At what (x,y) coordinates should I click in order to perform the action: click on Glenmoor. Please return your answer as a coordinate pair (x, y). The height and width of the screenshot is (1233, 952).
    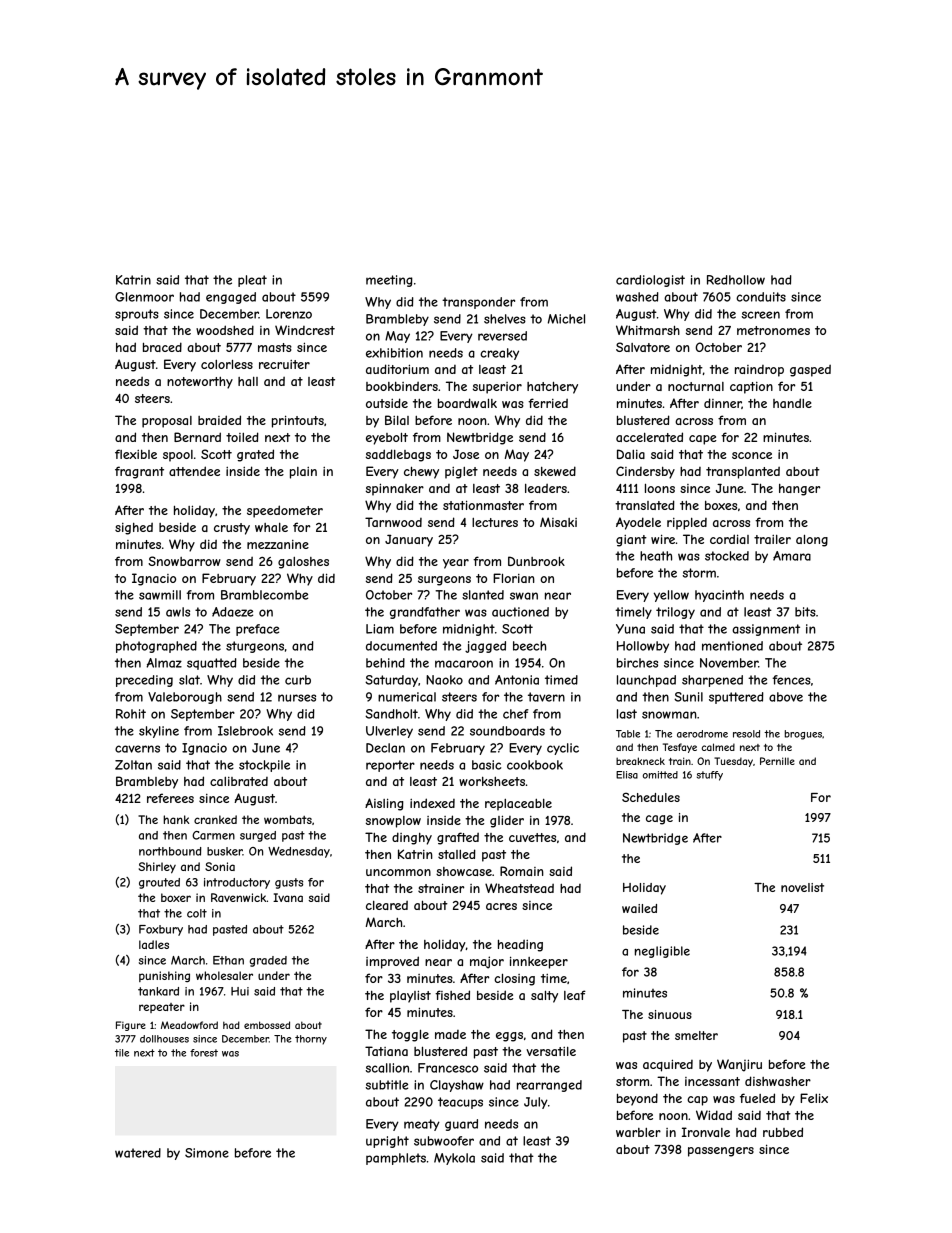
    Looking at the image, I should click on (144, 297).
